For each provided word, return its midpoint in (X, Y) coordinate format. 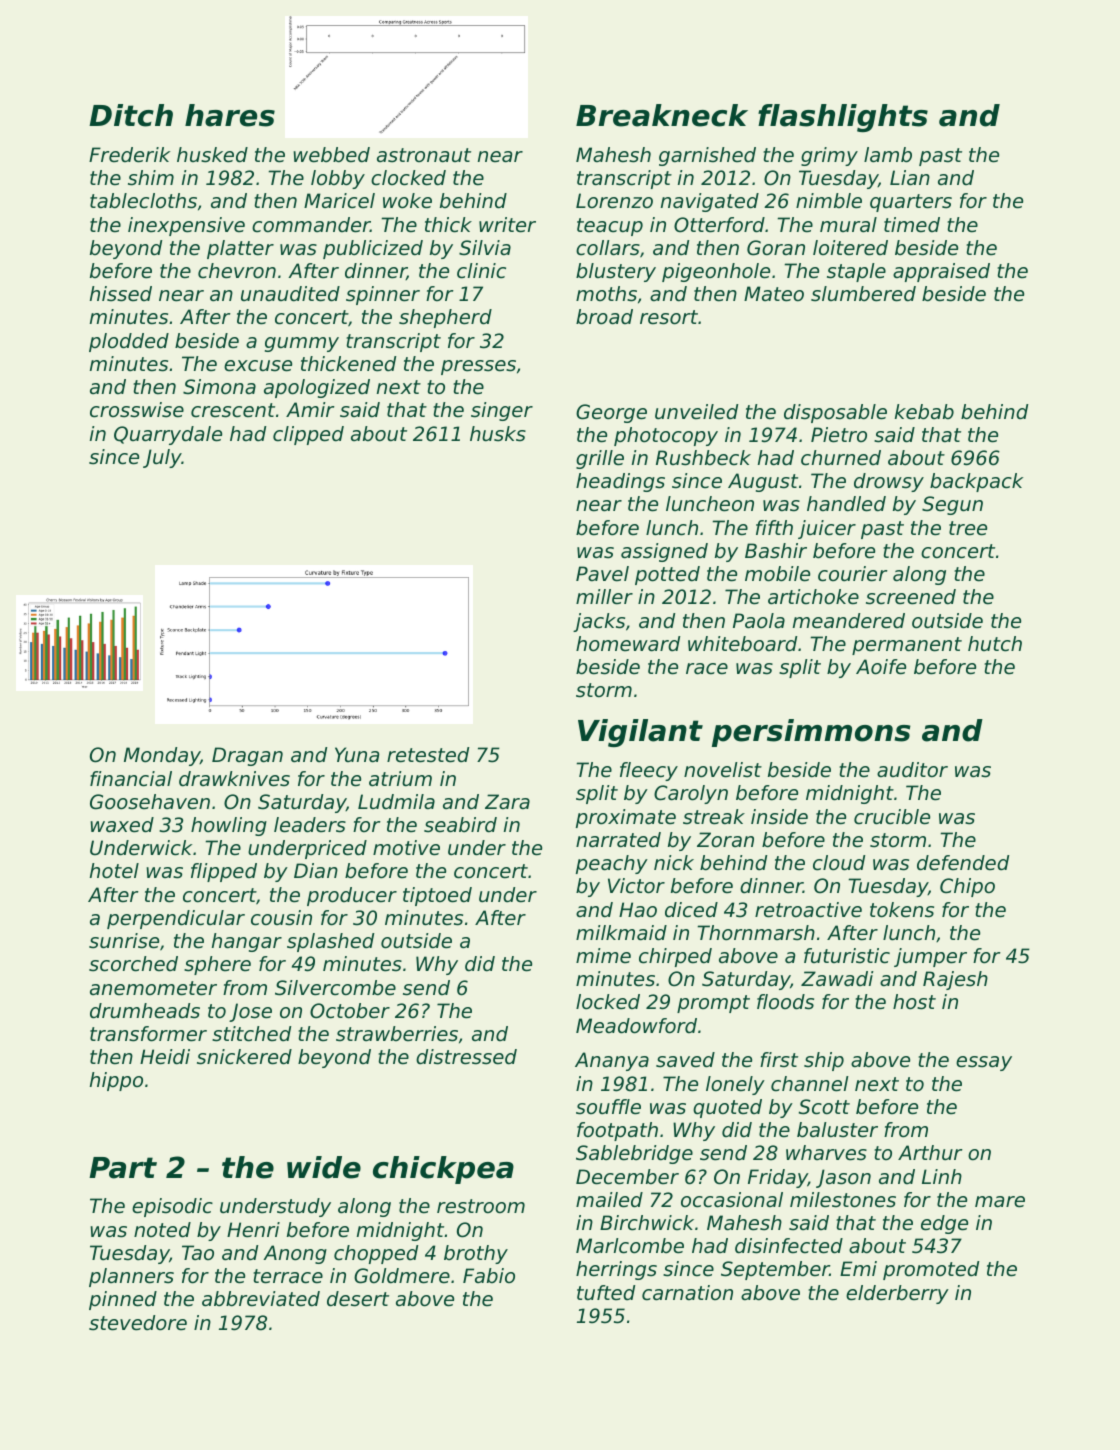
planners (131, 1277)
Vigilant (640, 733)
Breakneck (662, 115)
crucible (892, 817)
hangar (247, 942)
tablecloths (143, 201)
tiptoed (437, 896)
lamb (888, 155)
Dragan (247, 756)
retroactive (808, 910)
